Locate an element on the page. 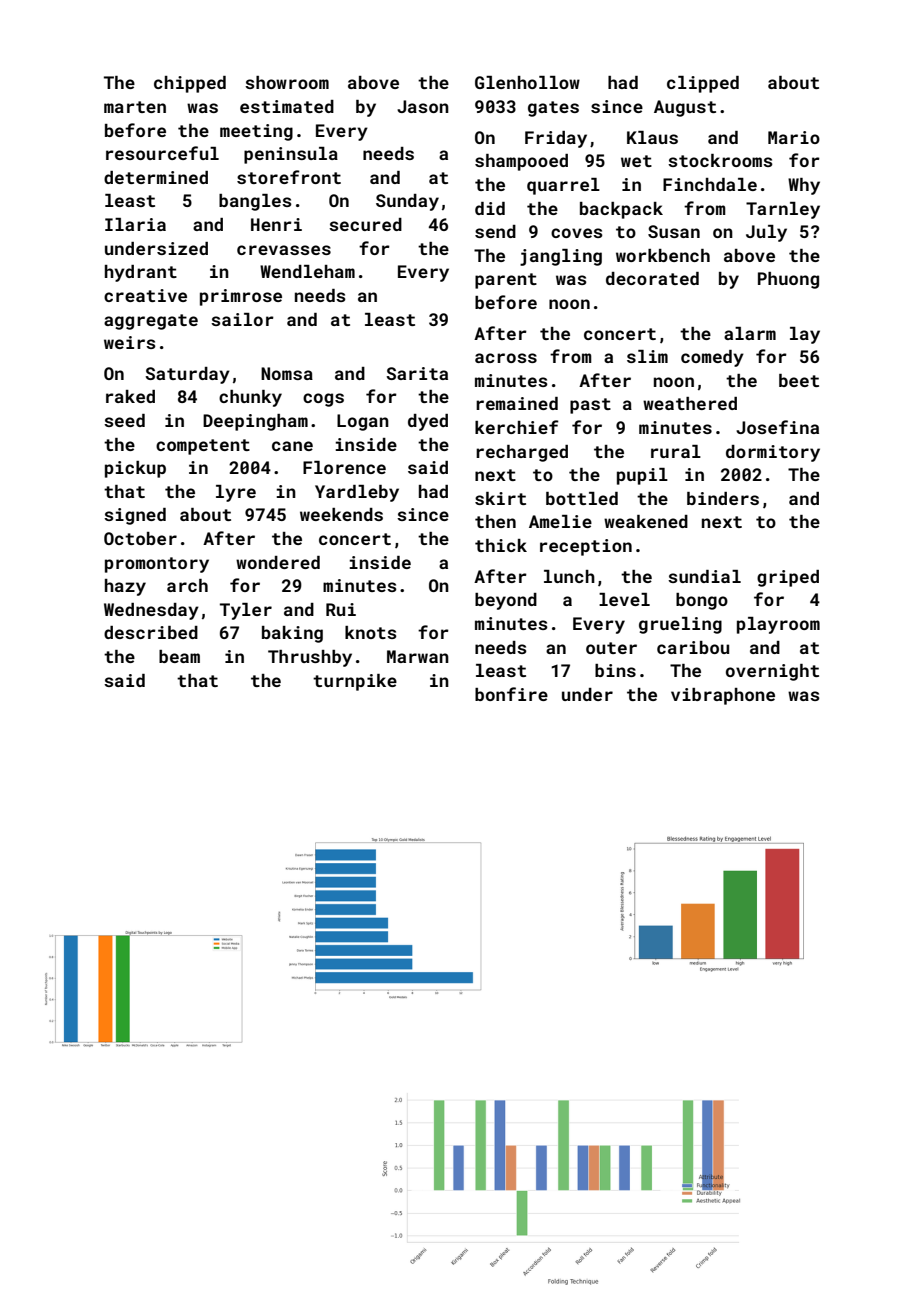 The width and height of the image is (924, 1314). primrose is located at coordinates (241, 297).
